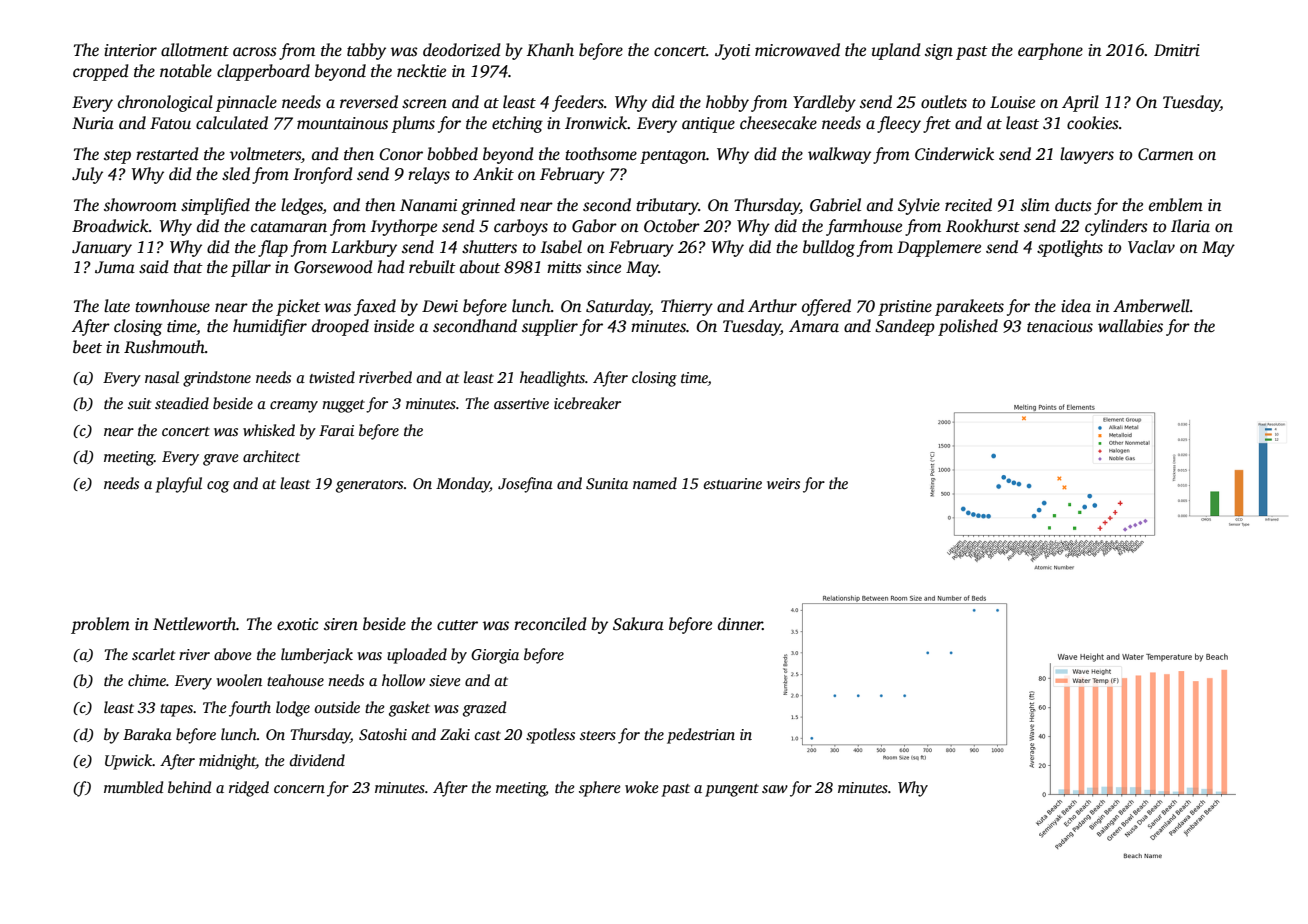 This document has width=1308, height=924. I want to click on Jyoti, so click(732, 52).
